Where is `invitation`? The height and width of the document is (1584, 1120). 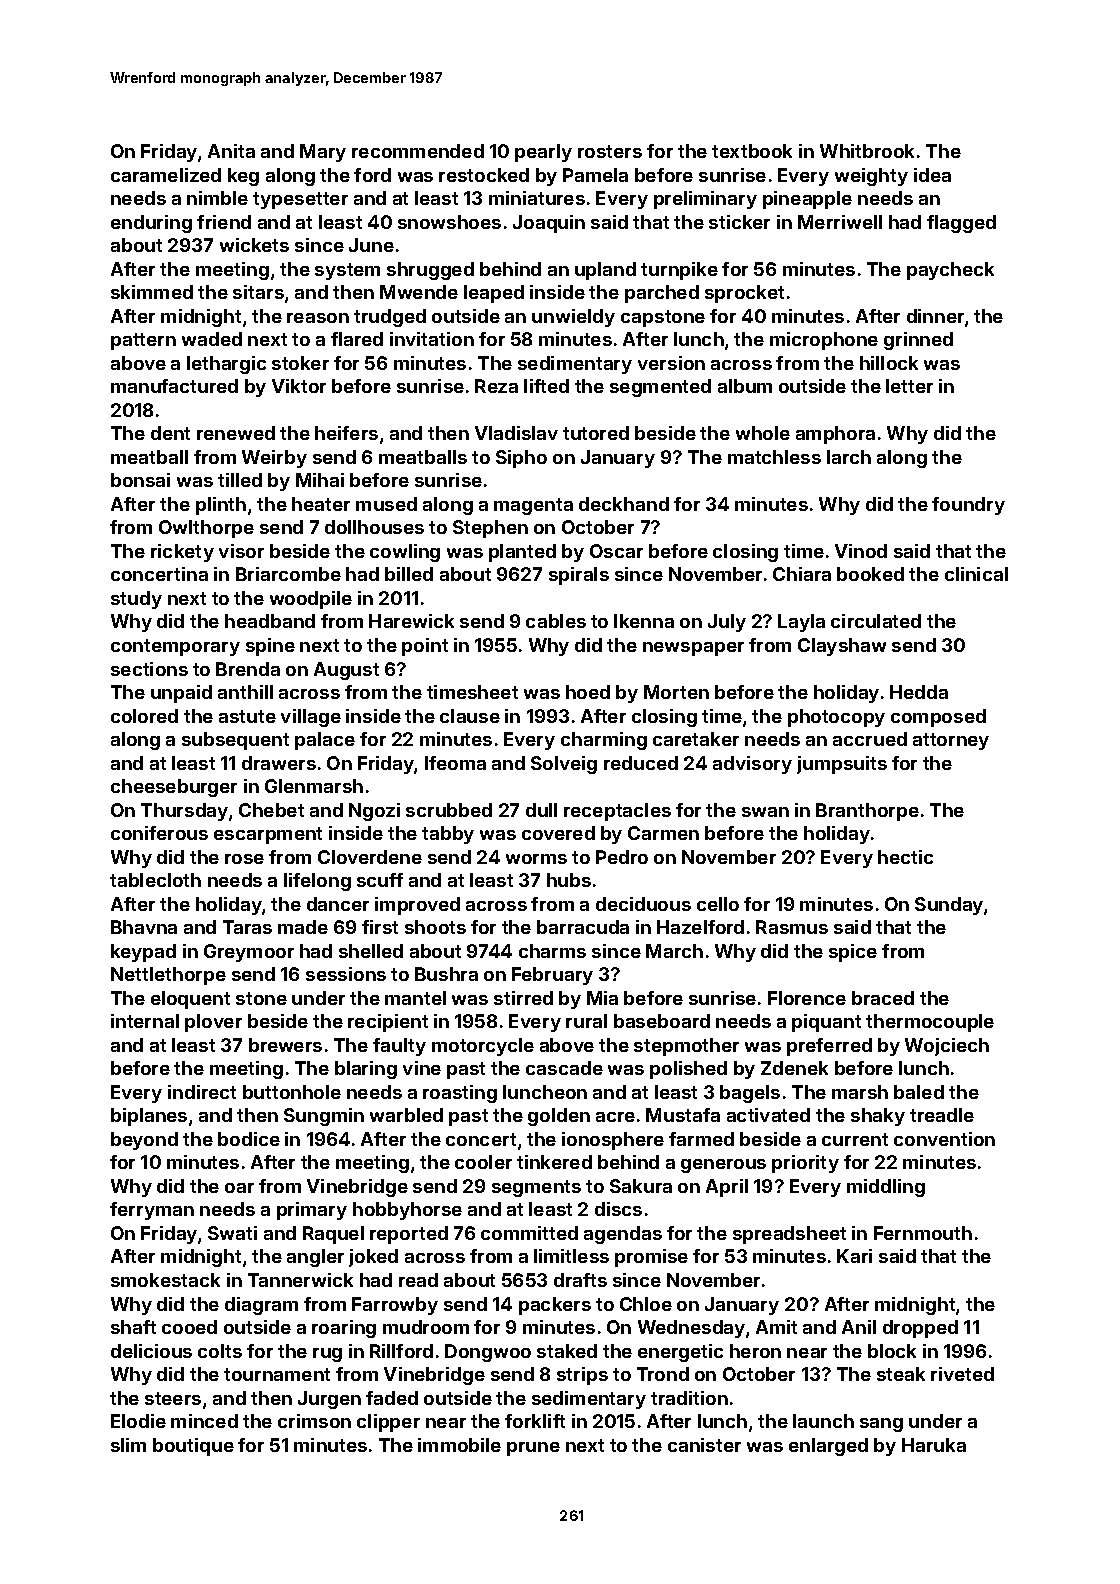
invitation is located at coordinates (432, 339).
